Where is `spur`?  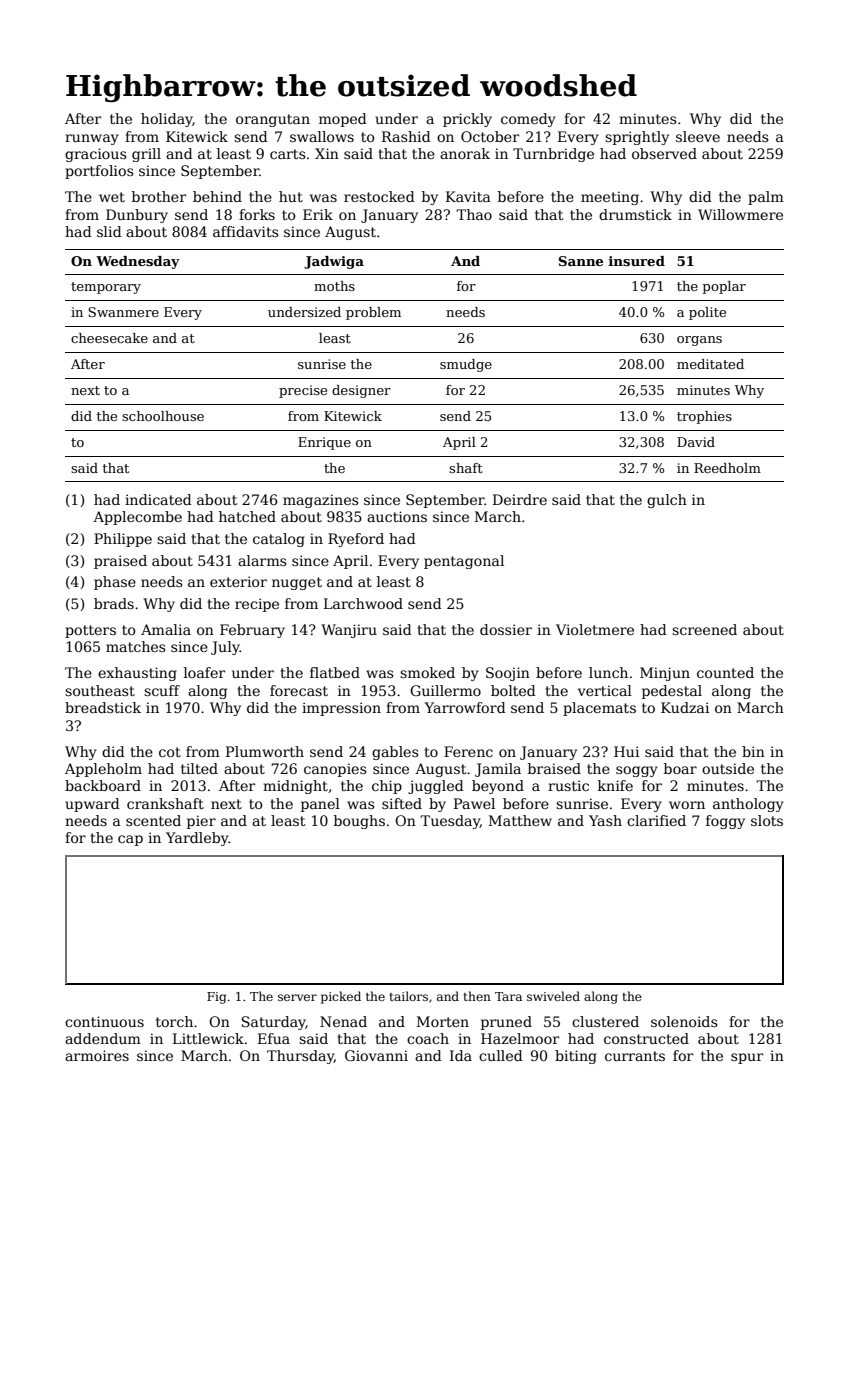
spur is located at coordinates (747, 1058).
